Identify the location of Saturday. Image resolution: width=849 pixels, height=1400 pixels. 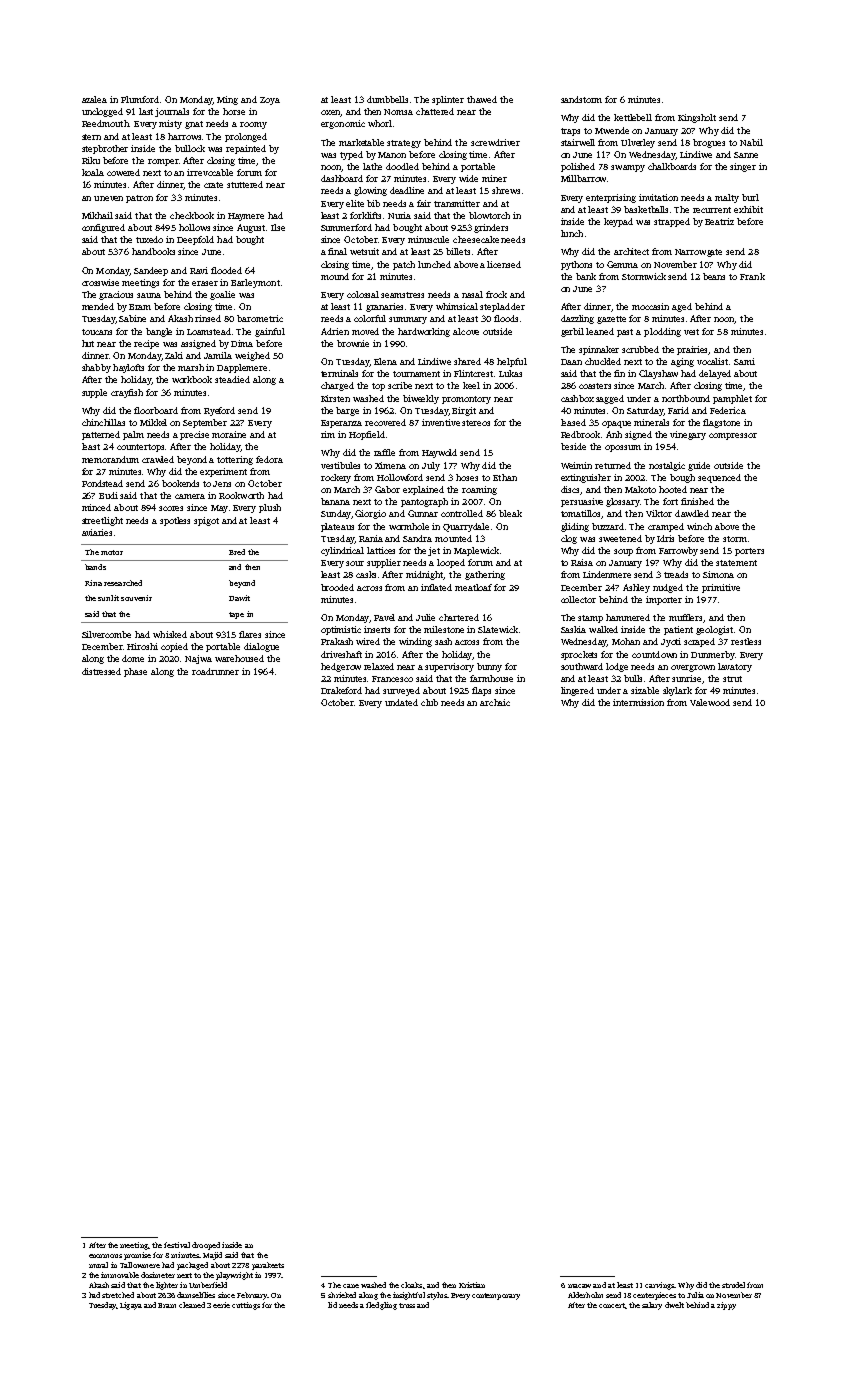
(645, 411).
